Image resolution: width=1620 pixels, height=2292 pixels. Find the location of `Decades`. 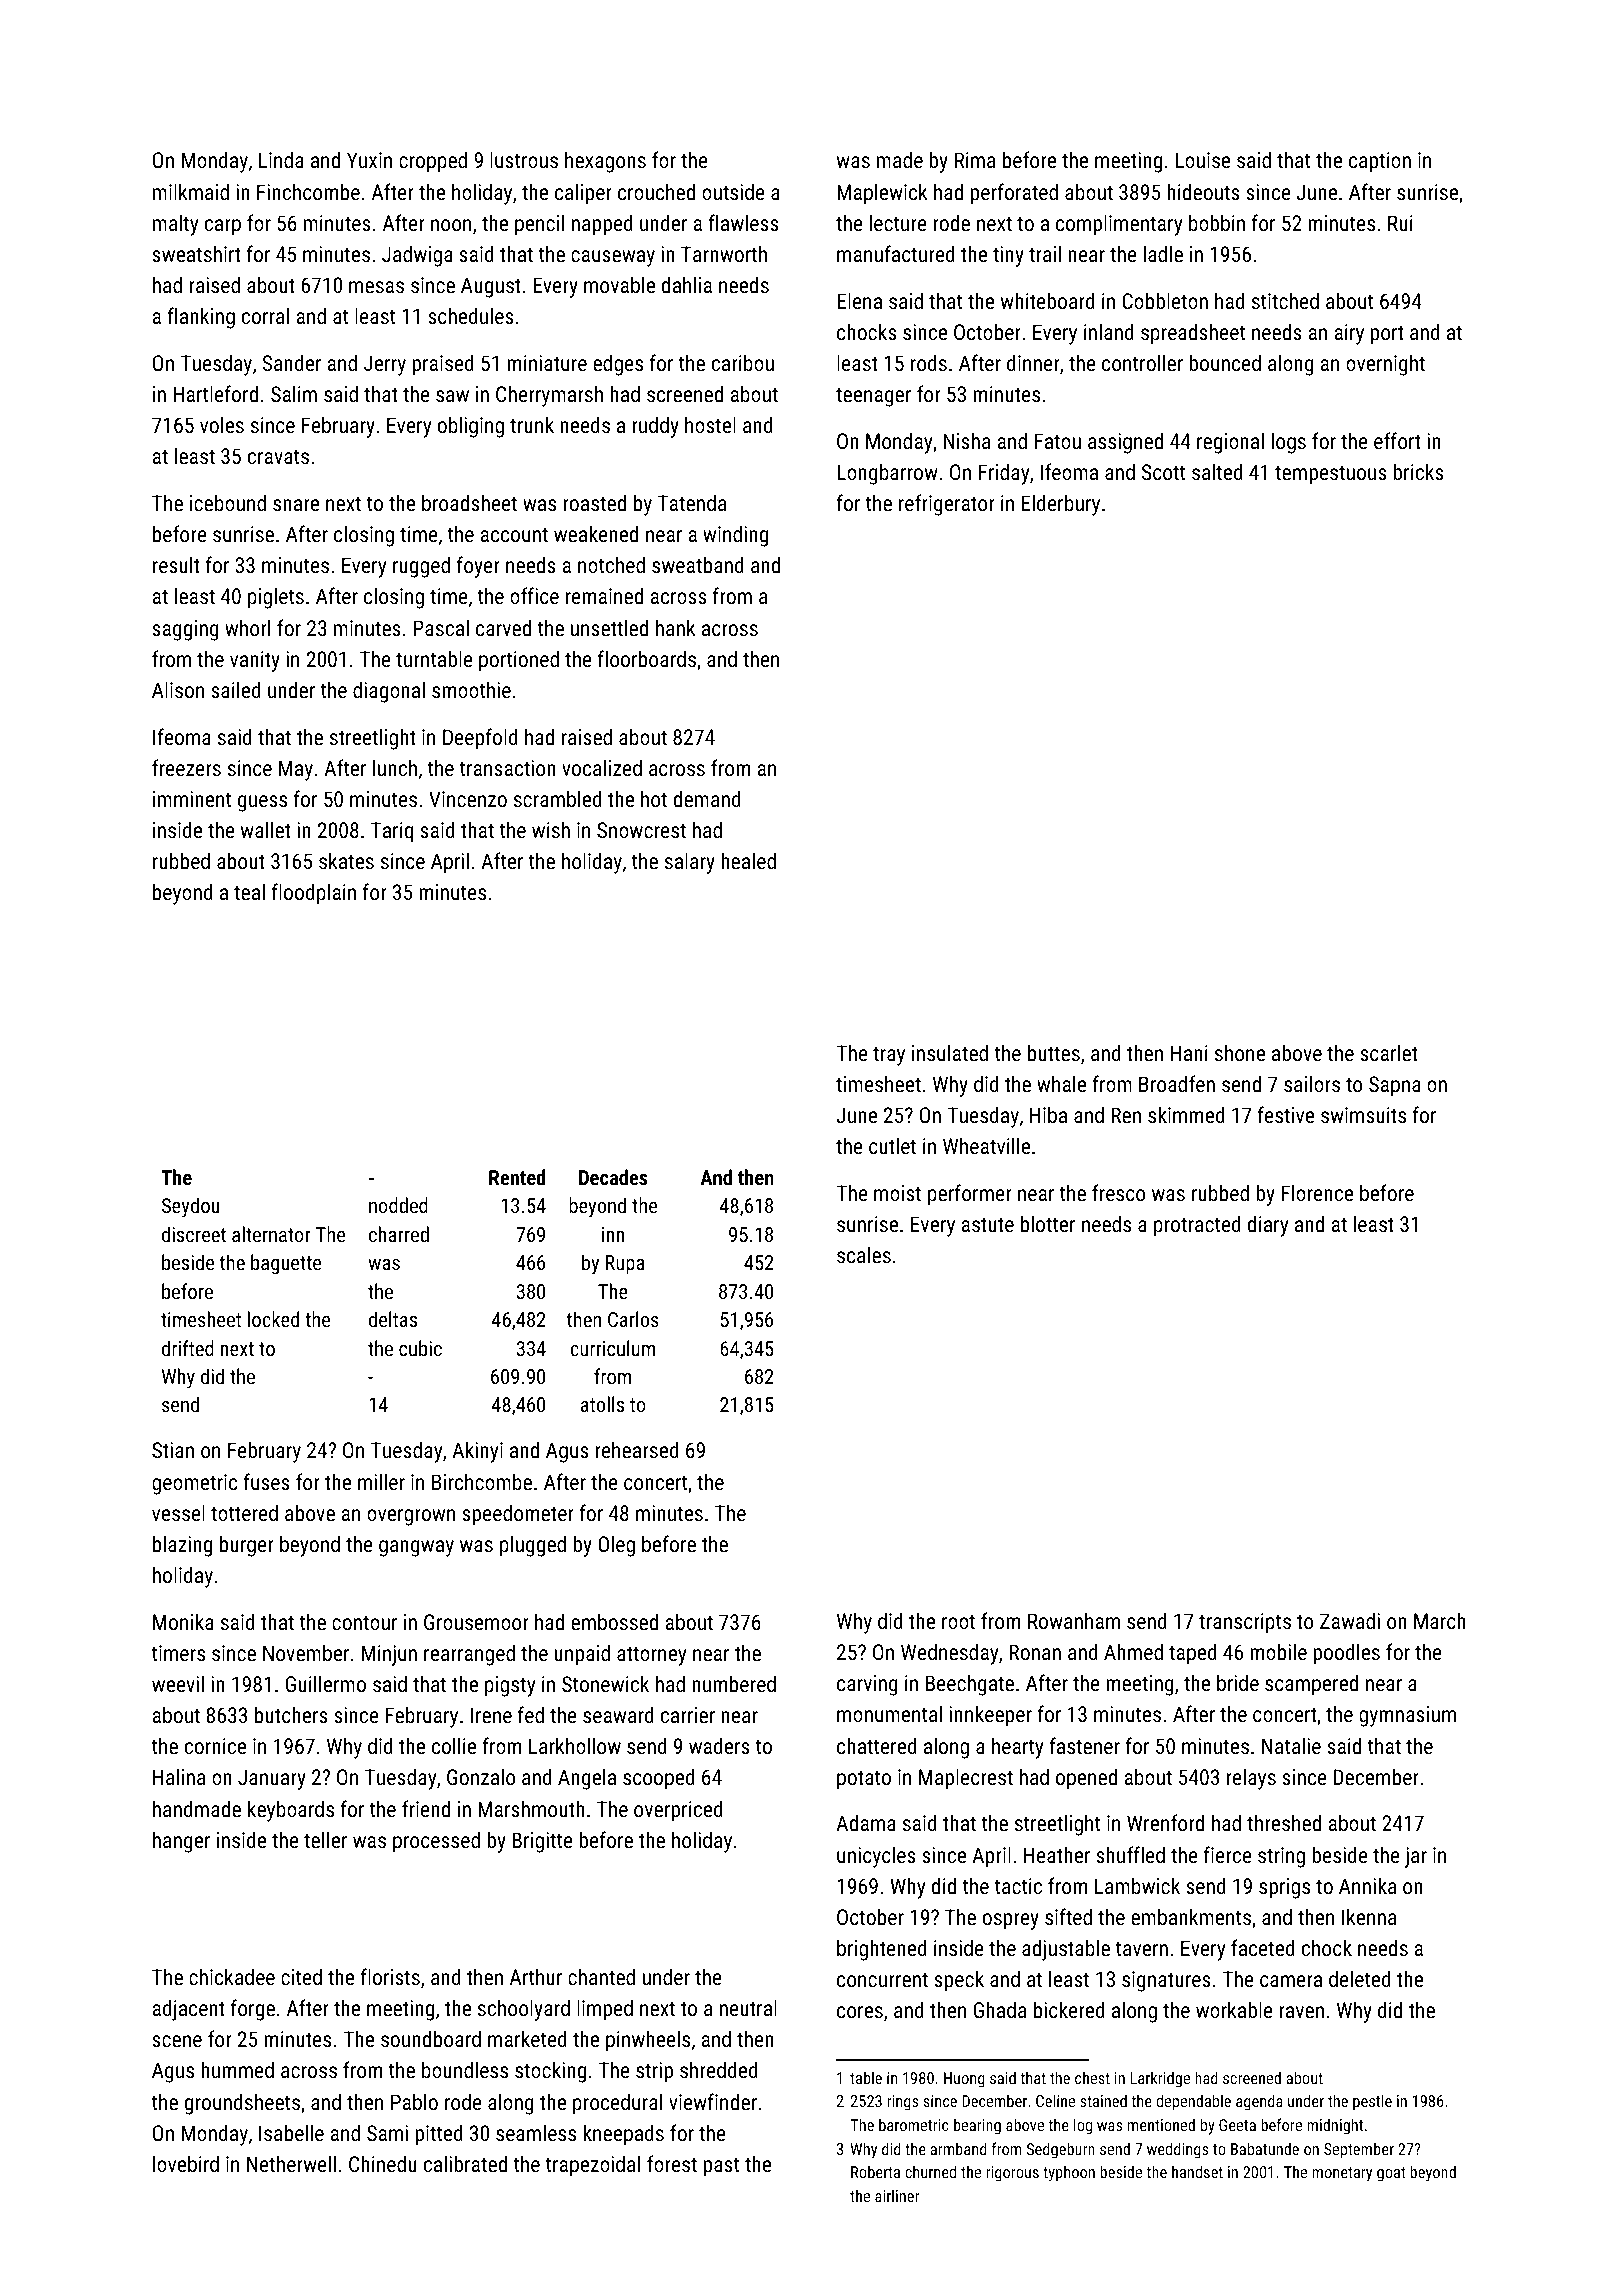

Decades is located at coordinates (613, 1177).
